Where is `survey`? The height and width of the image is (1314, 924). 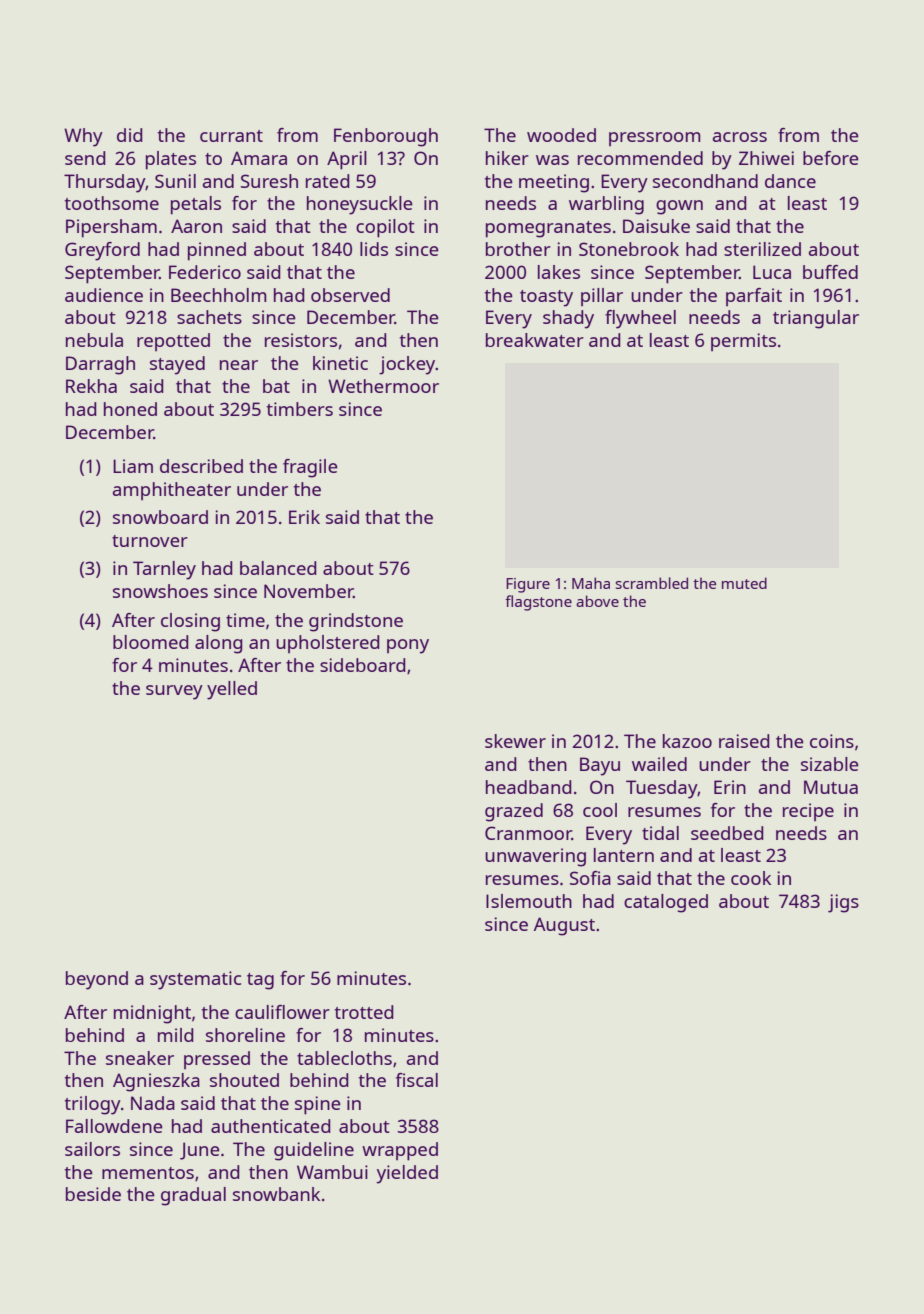
survey is located at coordinates (174, 692).
